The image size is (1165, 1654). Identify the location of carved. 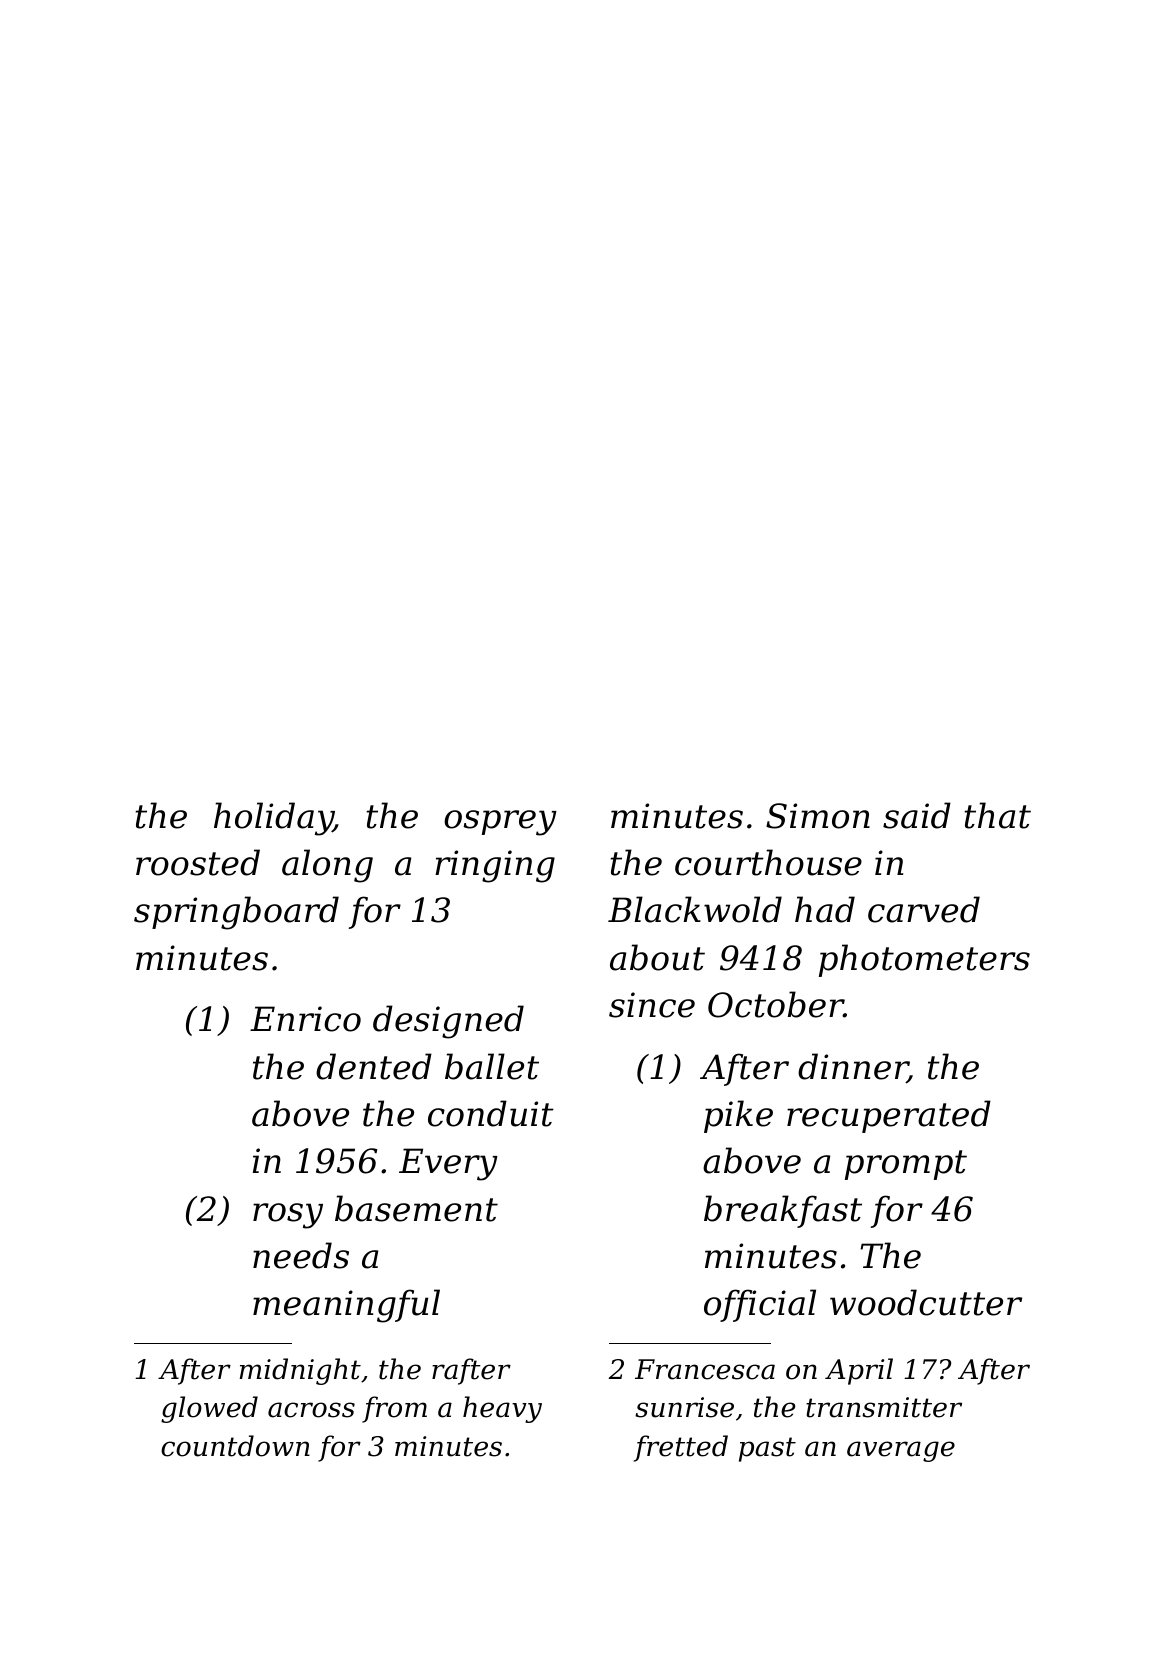
(924, 909).
